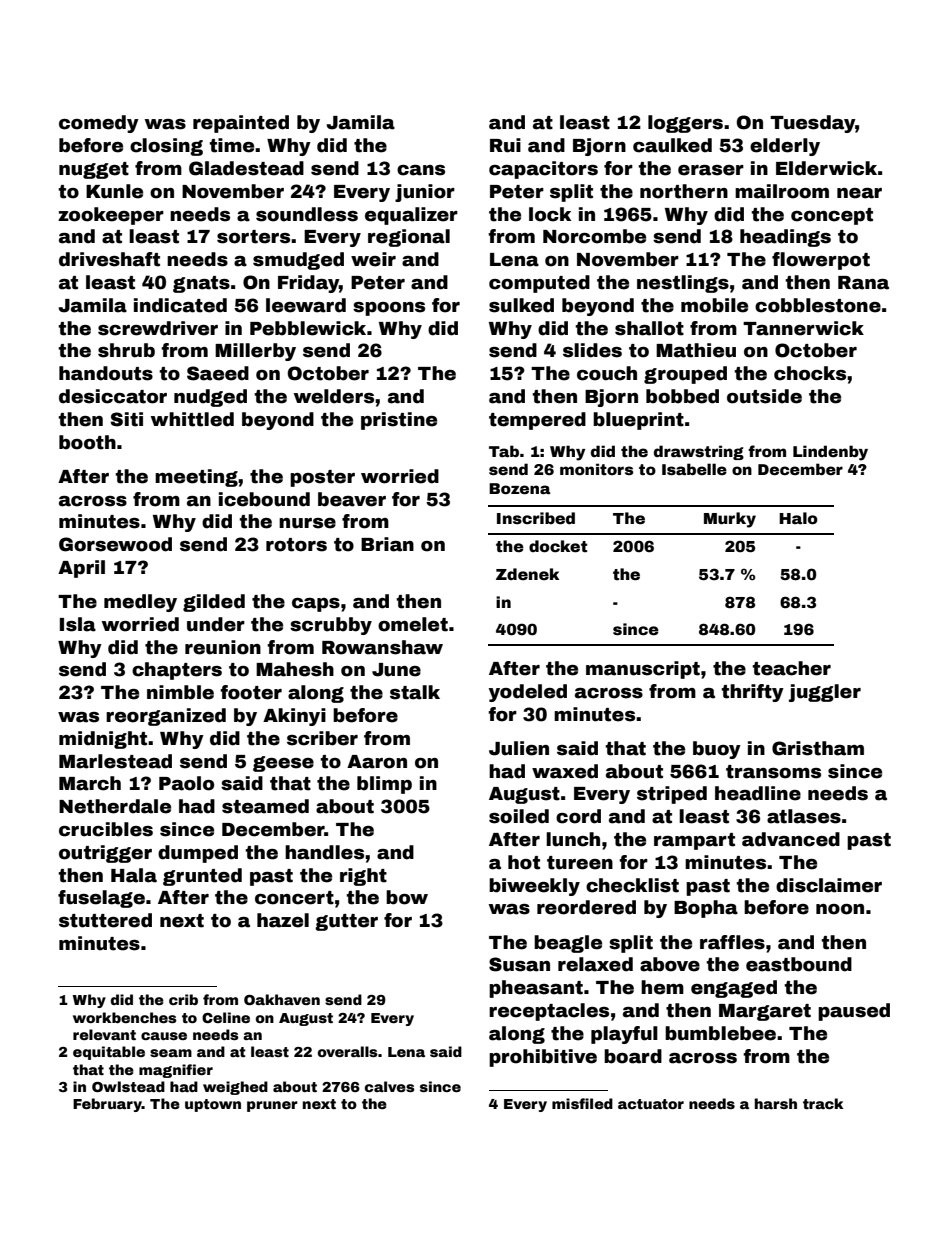 The width and height of the screenshot is (952, 1233). Describe the element at coordinates (537, 421) in the screenshot. I see `tempered` at that location.
